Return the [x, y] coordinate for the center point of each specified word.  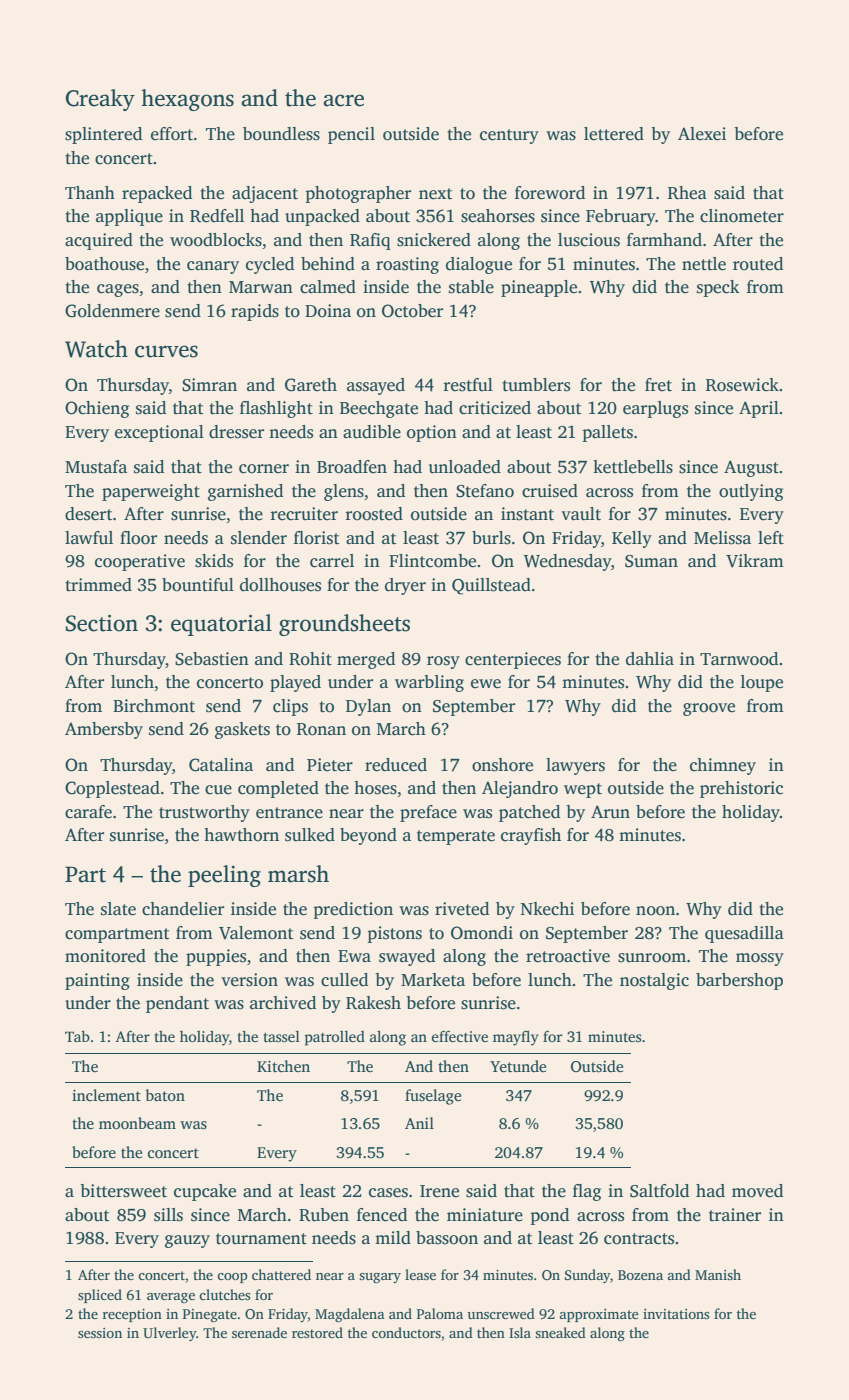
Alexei [702, 134]
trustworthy [204, 813]
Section [102, 623]
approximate [599, 1315]
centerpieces [513, 660]
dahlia [650, 659]
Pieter [330, 765]
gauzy [187, 1241]
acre [343, 100]
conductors [406, 1332]
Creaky [100, 100]
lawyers [575, 766]
